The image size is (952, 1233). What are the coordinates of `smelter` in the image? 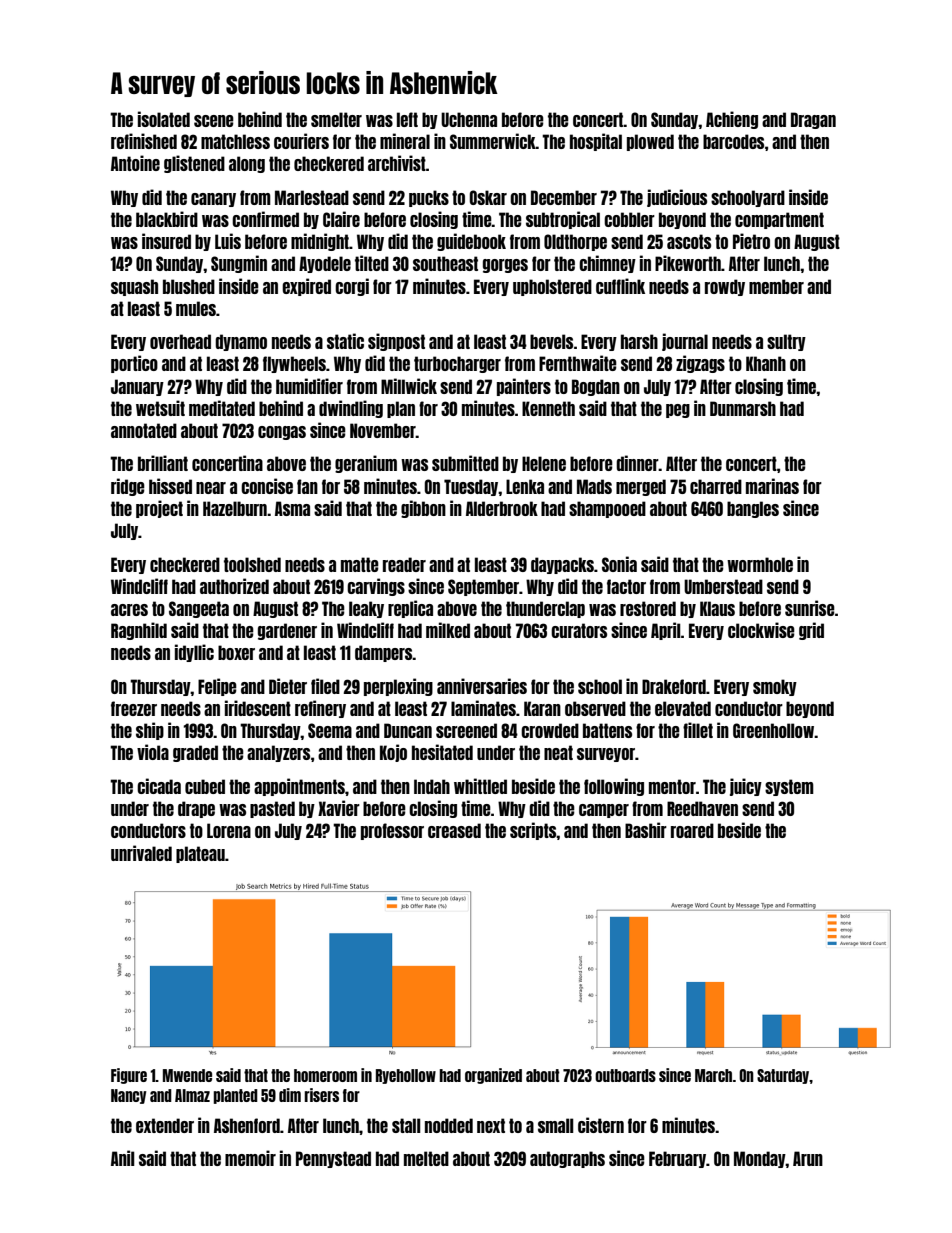 It's located at (336, 119).
